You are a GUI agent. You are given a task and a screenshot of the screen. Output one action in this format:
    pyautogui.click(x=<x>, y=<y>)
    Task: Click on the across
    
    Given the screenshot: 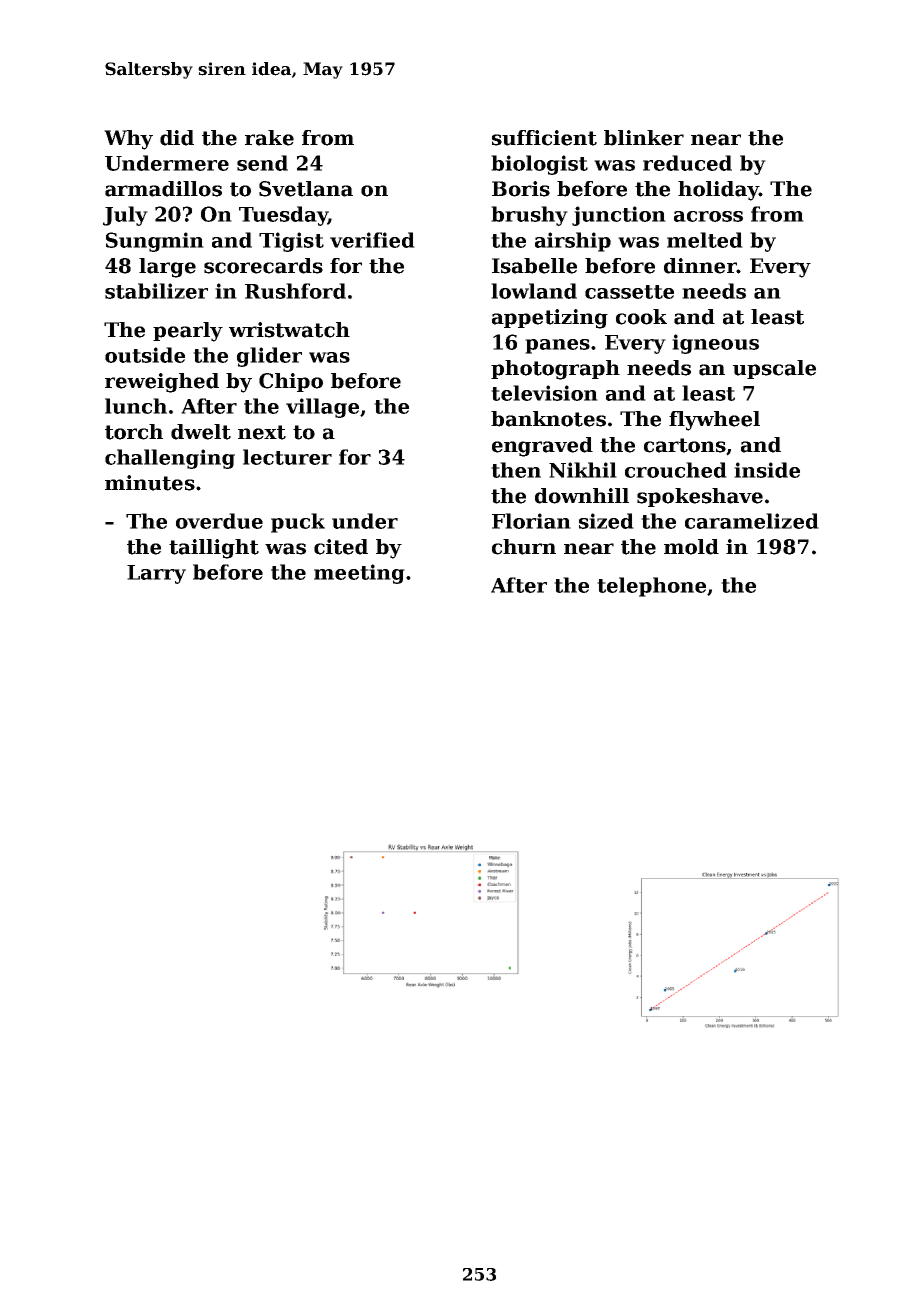 What is the action you would take?
    pyautogui.click(x=708, y=216)
